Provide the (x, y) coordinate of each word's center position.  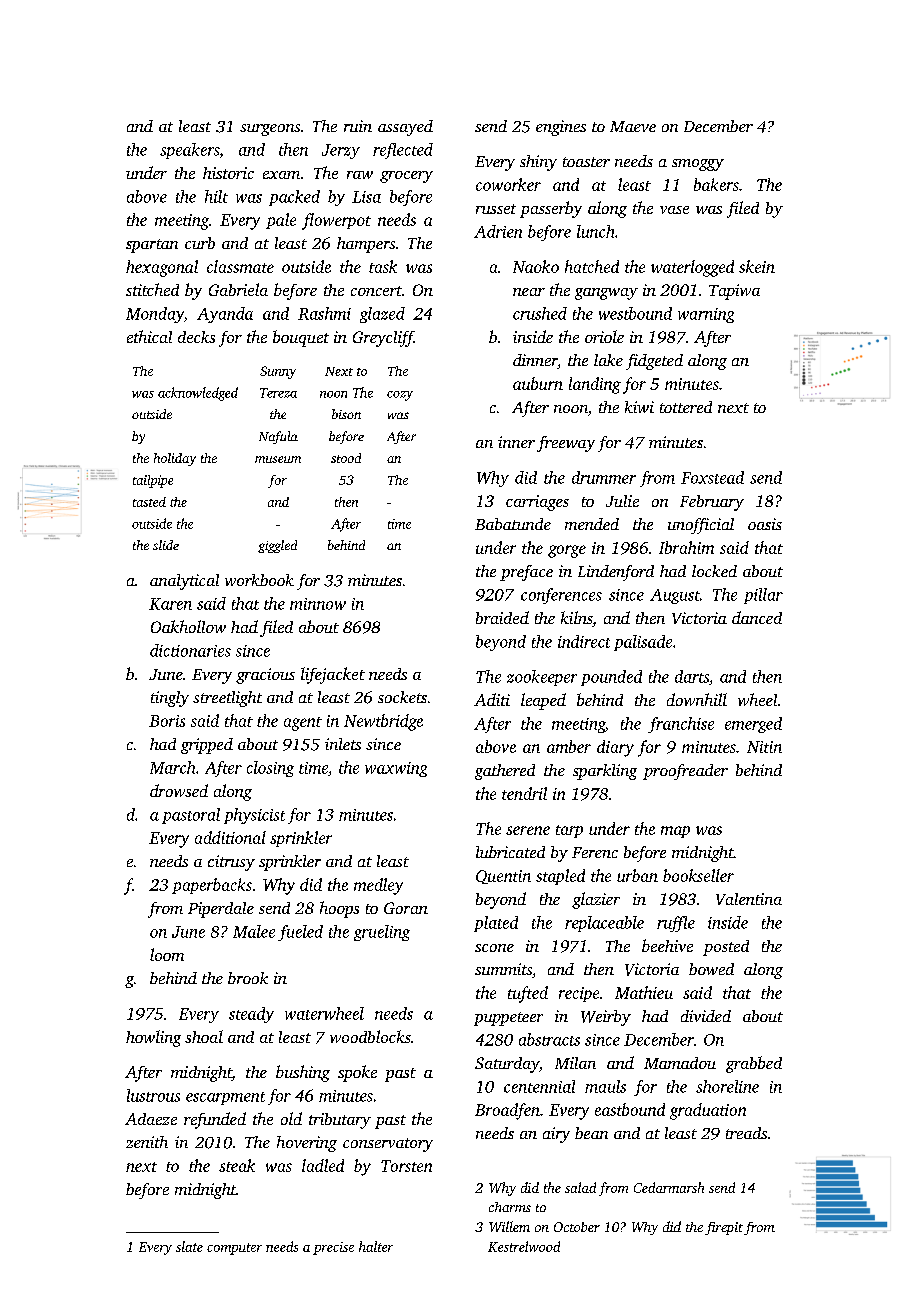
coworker (508, 184)
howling (153, 1038)
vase (674, 210)
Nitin (764, 747)
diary (615, 748)
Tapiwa (734, 292)
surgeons (270, 130)
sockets (402, 697)
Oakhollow (188, 626)
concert (376, 291)
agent (303, 724)
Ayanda (225, 315)
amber (569, 746)
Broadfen (507, 1111)
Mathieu (644, 992)
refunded (215, 1120)
